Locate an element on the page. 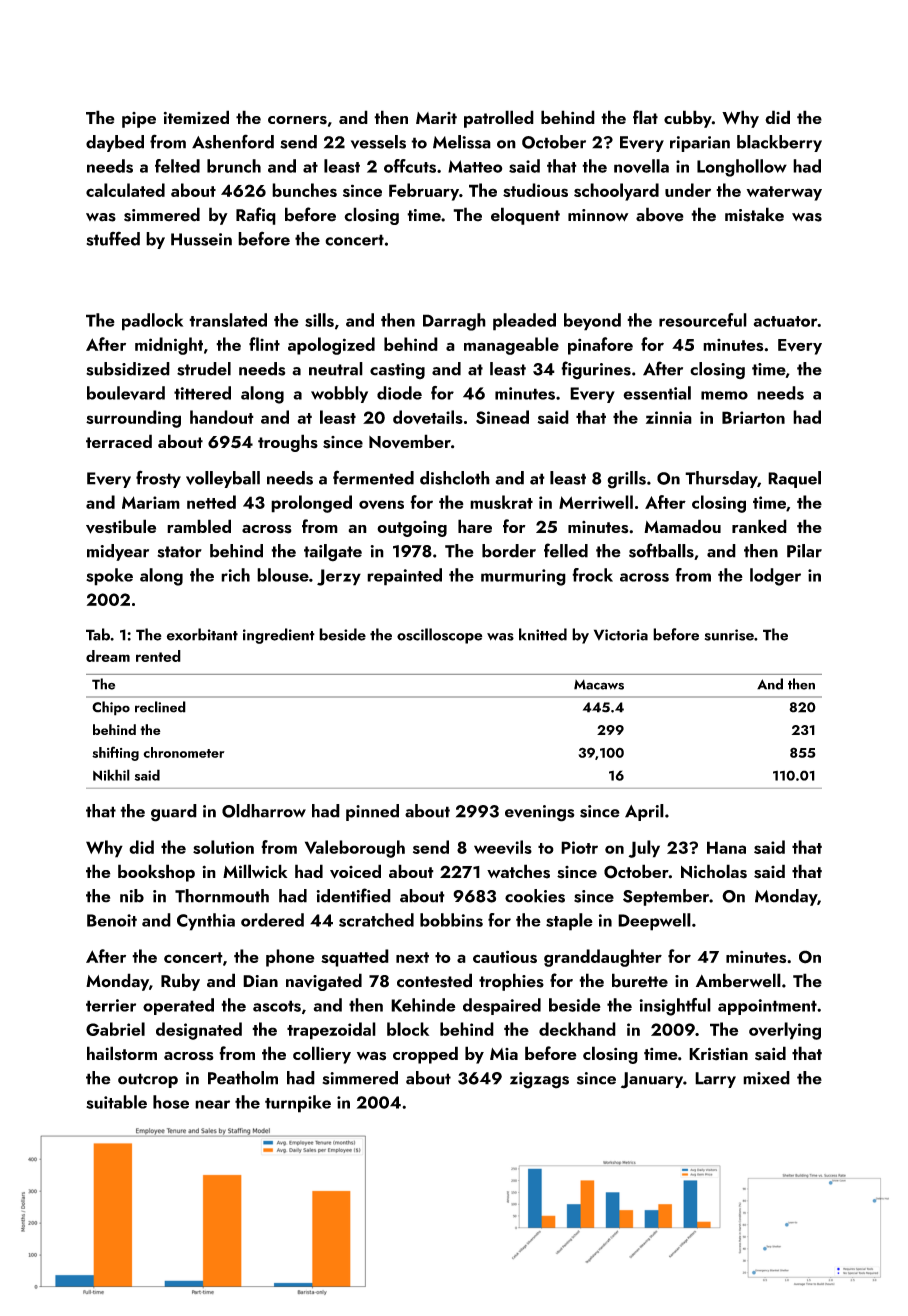 The height and width of the page is (1316, 908). actuator is located at coordinates (785, 321).
